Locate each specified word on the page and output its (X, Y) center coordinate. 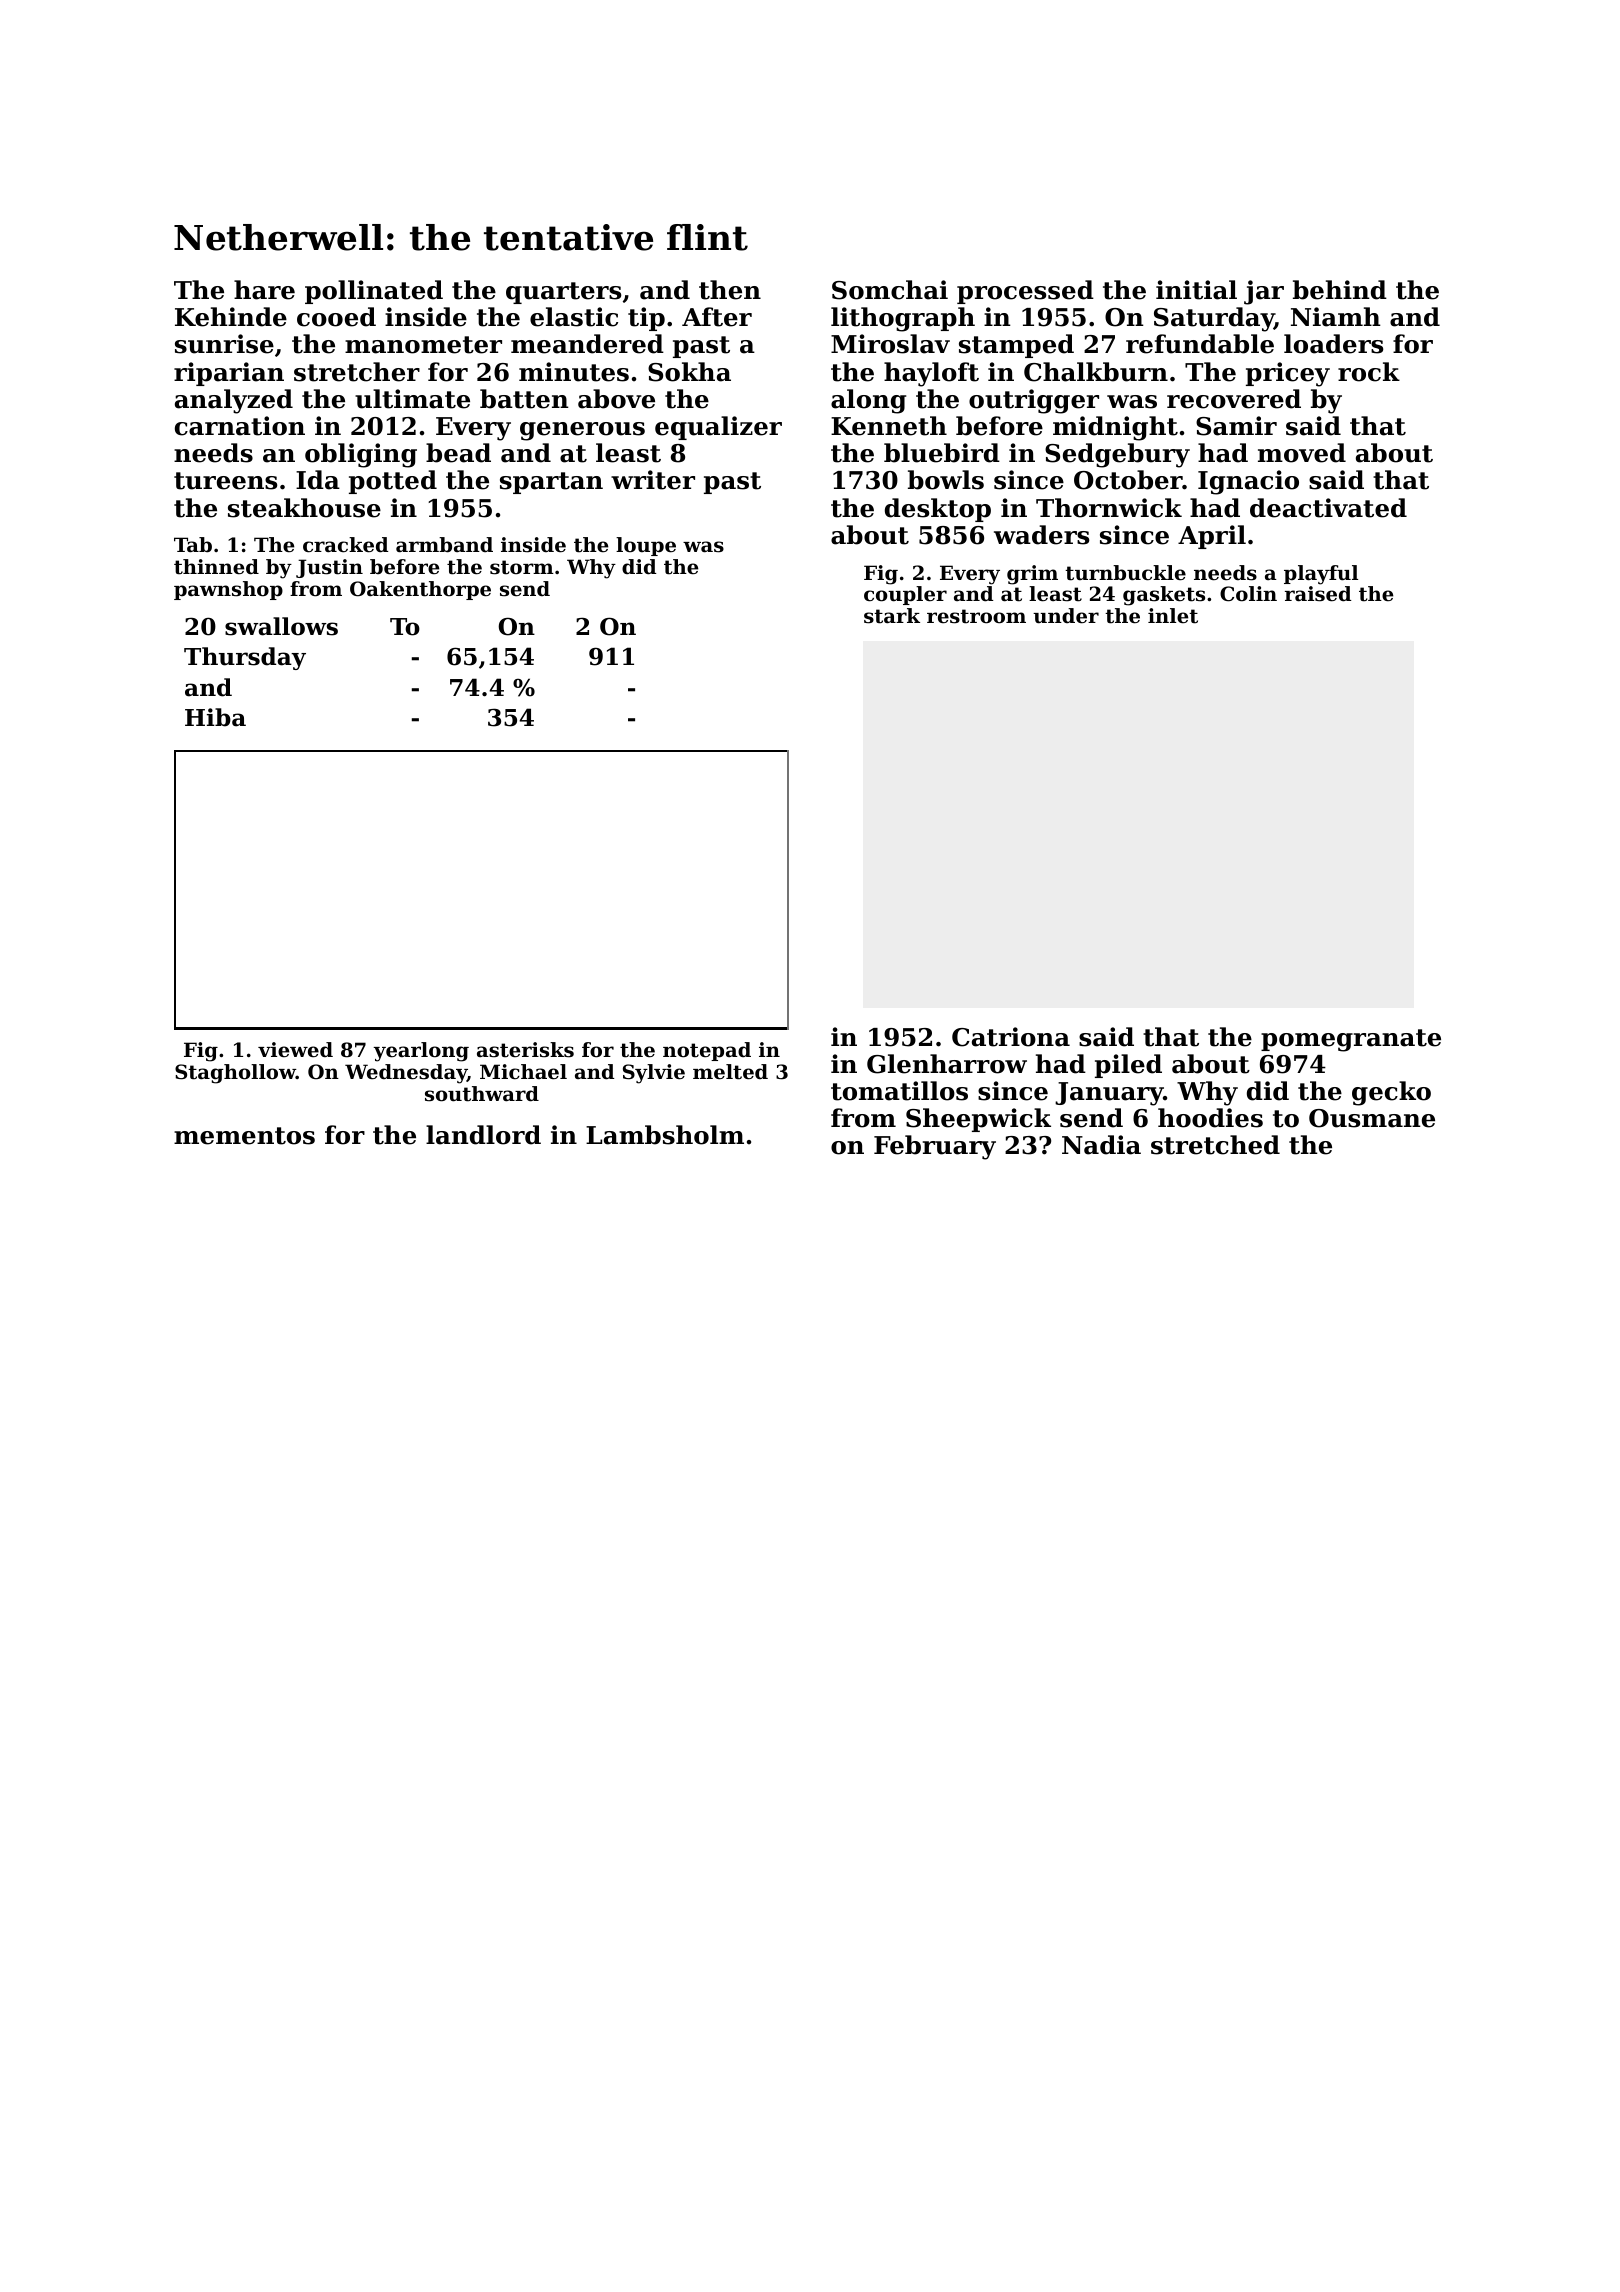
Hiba (215, 717)
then (730, 290)
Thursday (245, 658)
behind (1340, 290)
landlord (483, 1135)
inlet (1173, 616)
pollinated (374, 292)
